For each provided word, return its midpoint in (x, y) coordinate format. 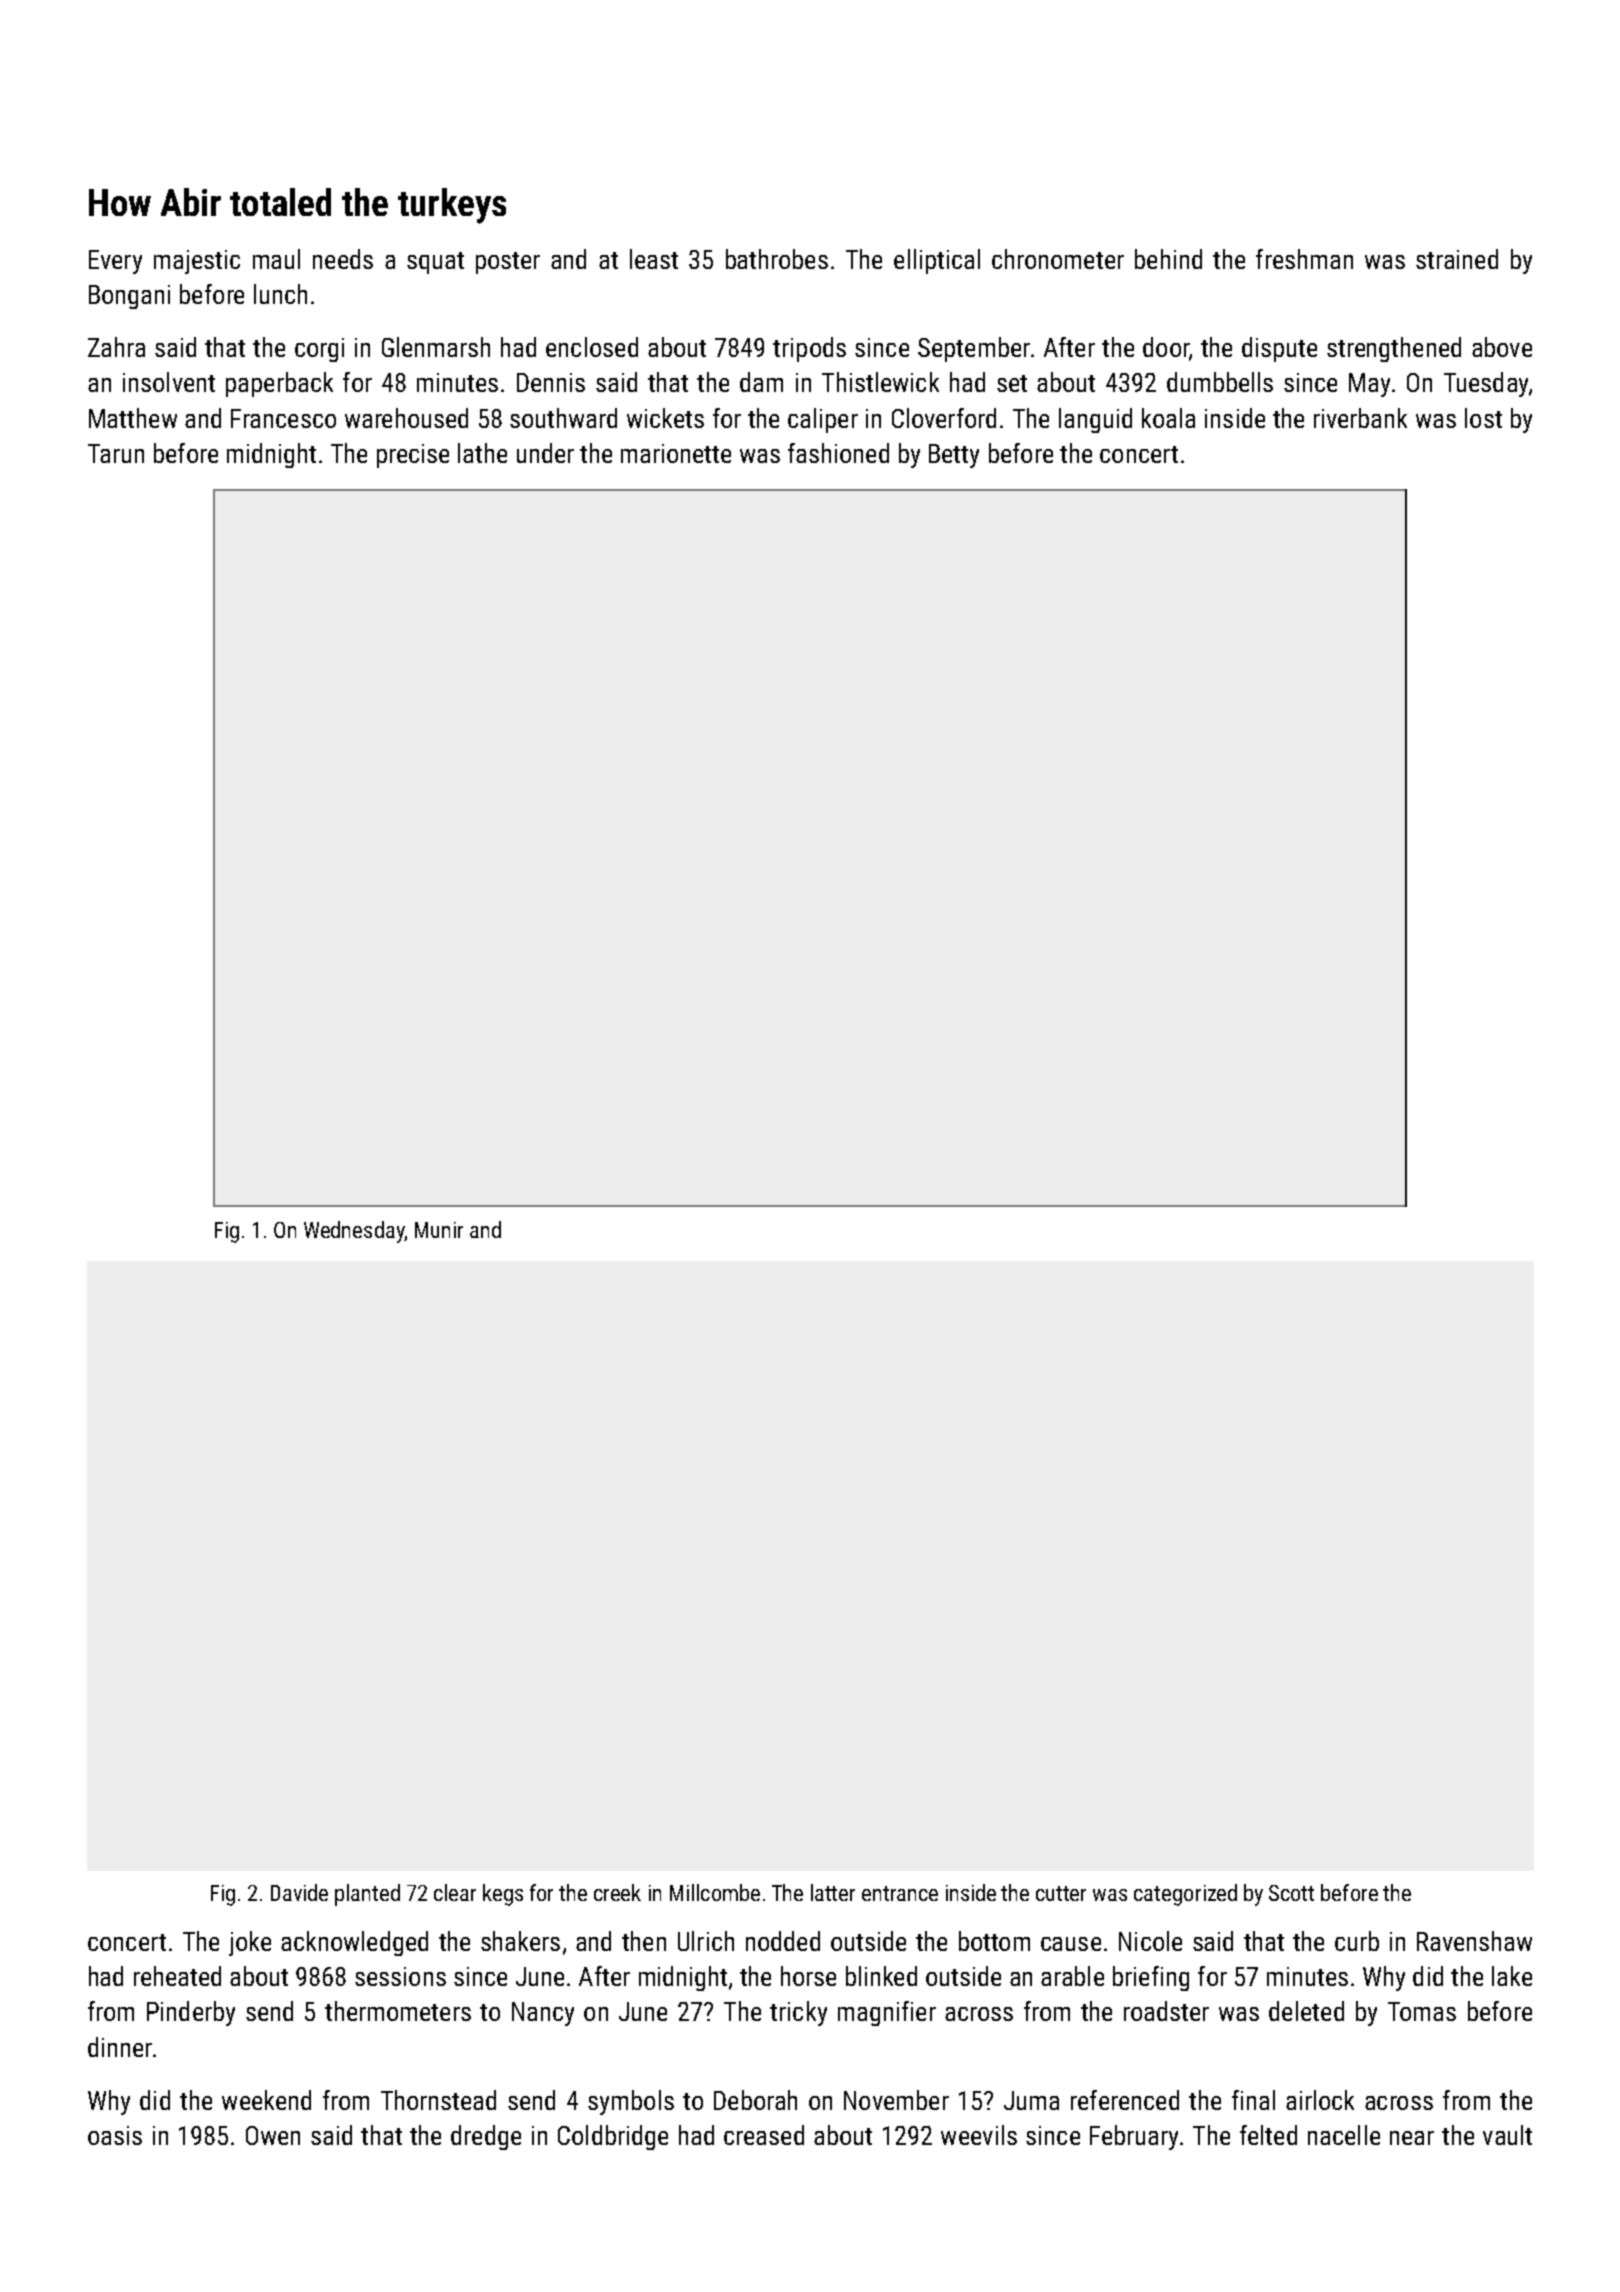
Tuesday (1486, 384)
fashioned (838, 453)
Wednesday (354, 1232)
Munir (439, 1230)
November (896, 2100)
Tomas (1422, 2011)
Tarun (116, 453)
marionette (676, 453)
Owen (273, 2135)
